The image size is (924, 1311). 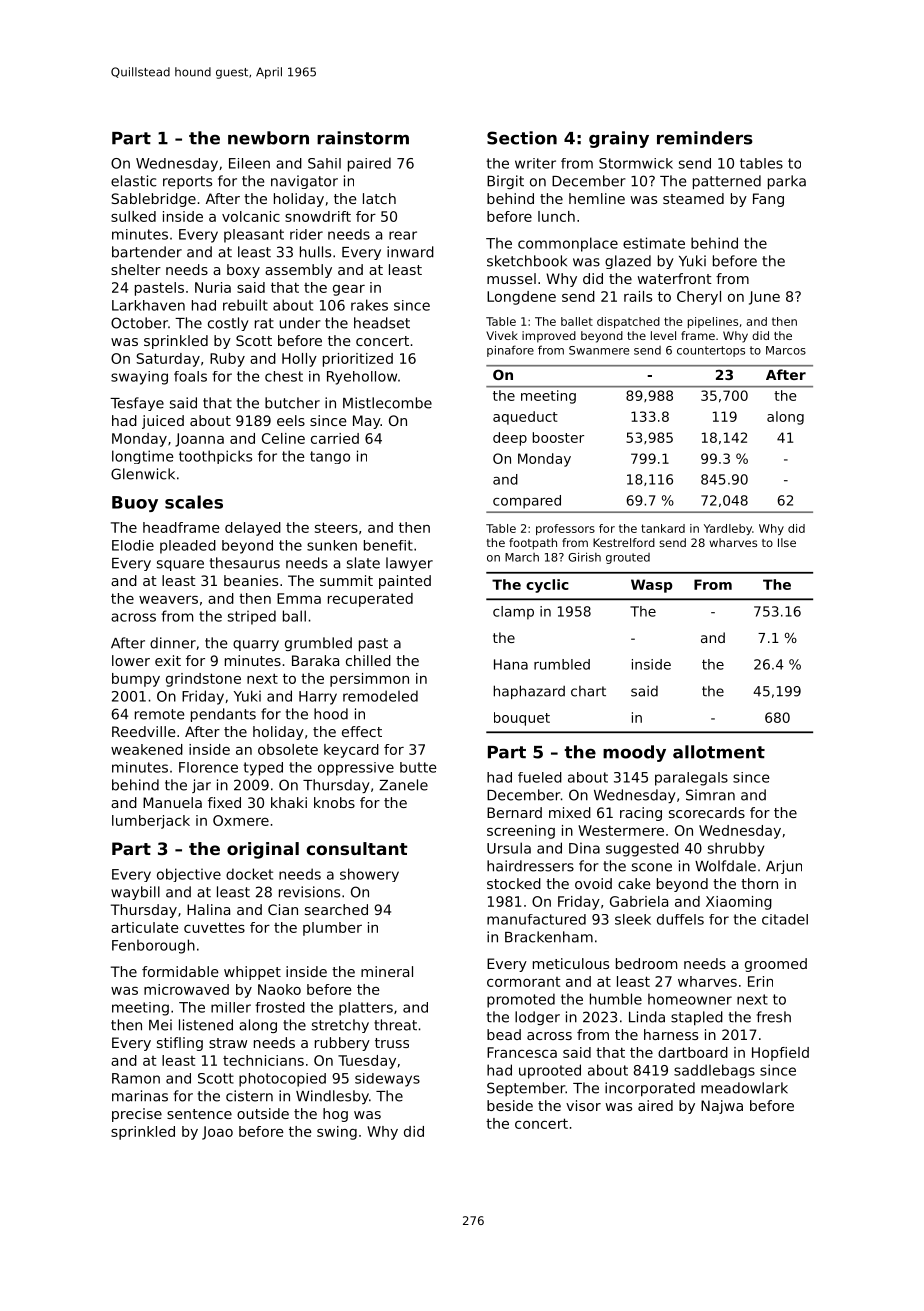 I want to click on rainstorm, so click(x=363, y=138).
